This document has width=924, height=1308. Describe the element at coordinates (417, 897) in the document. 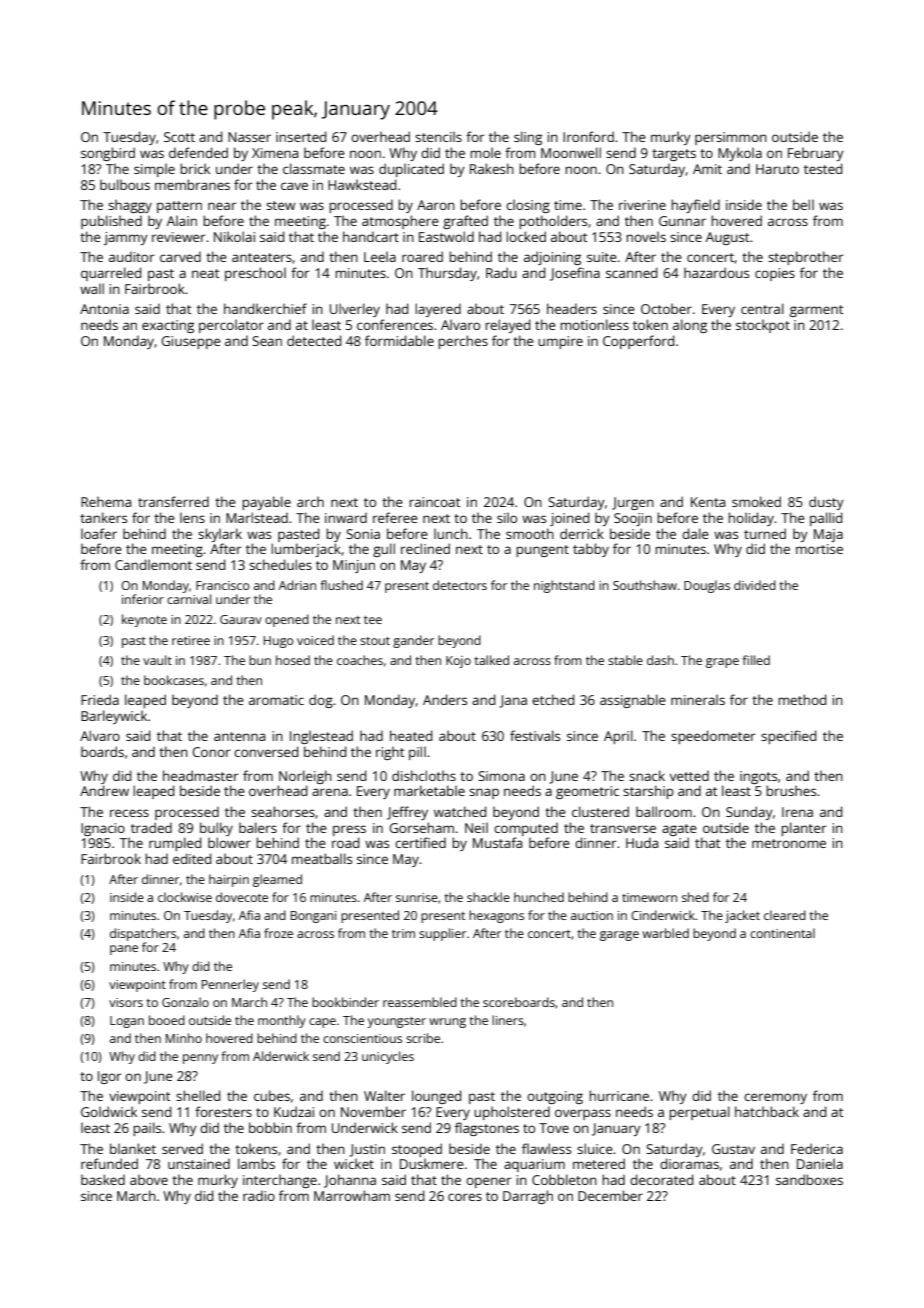

I see `sunrise` at that location.
